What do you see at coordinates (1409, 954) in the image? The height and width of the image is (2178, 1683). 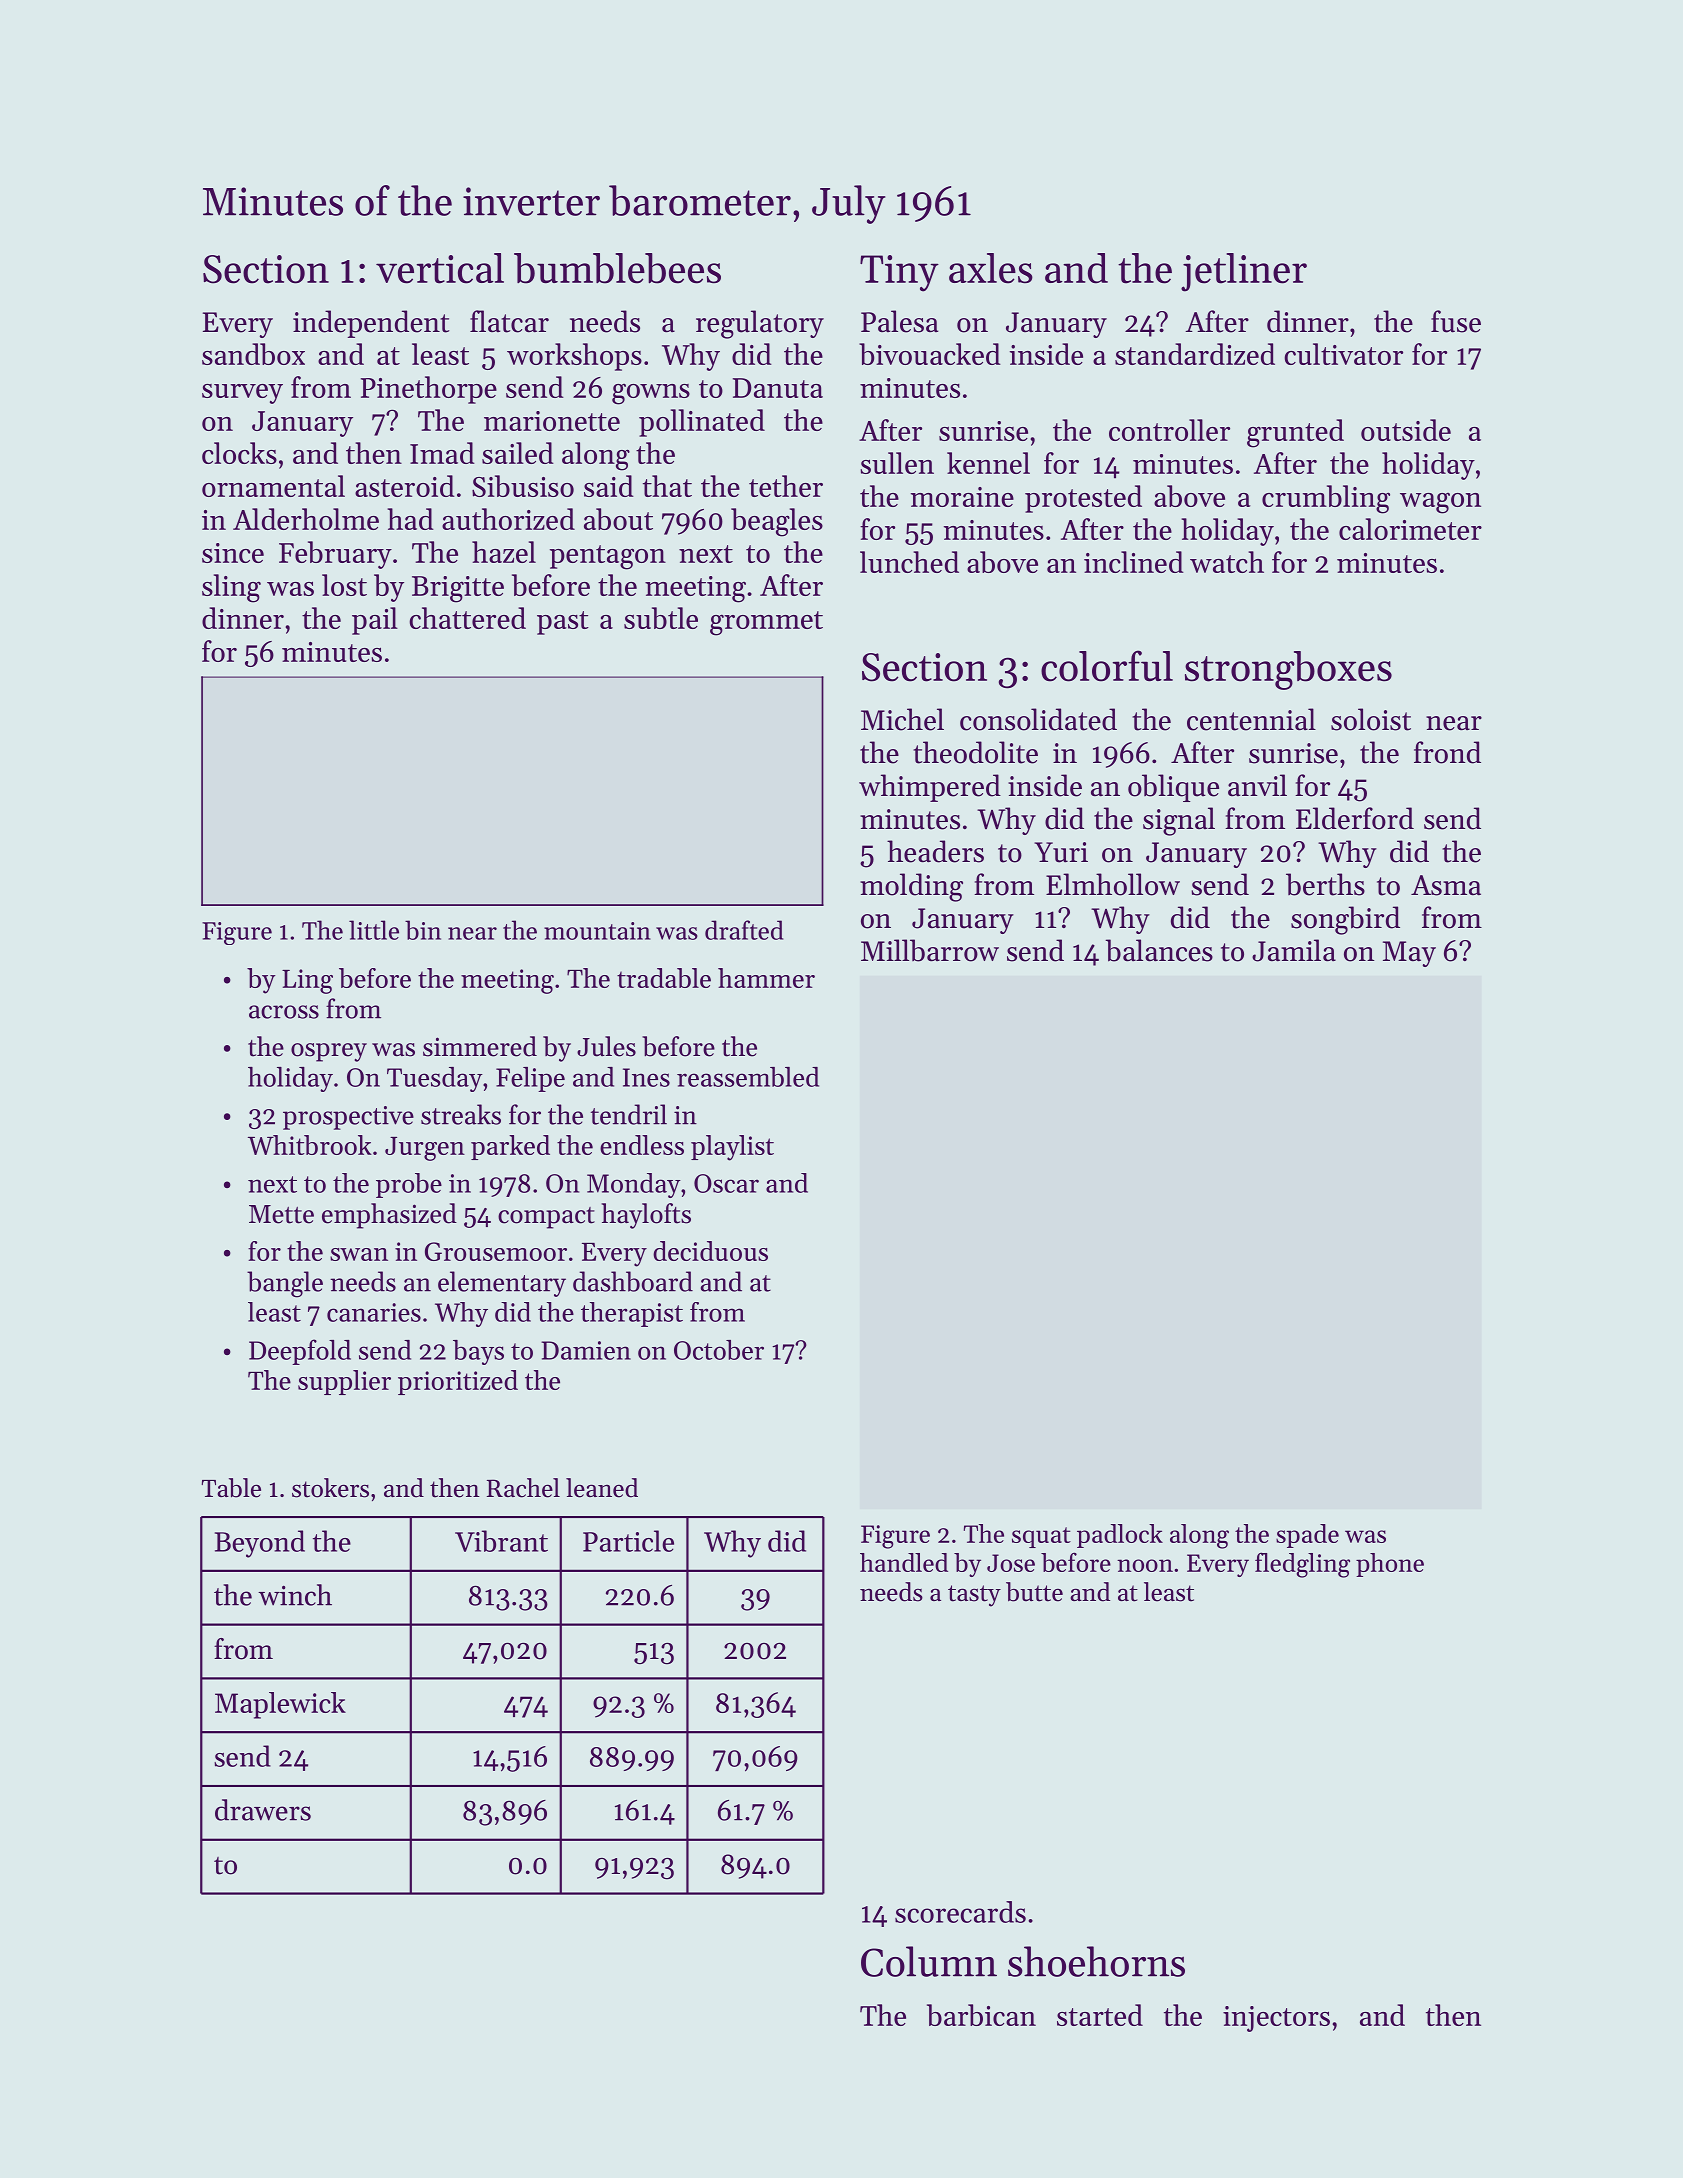 I see `May` at bounding box center [1409, 954].
